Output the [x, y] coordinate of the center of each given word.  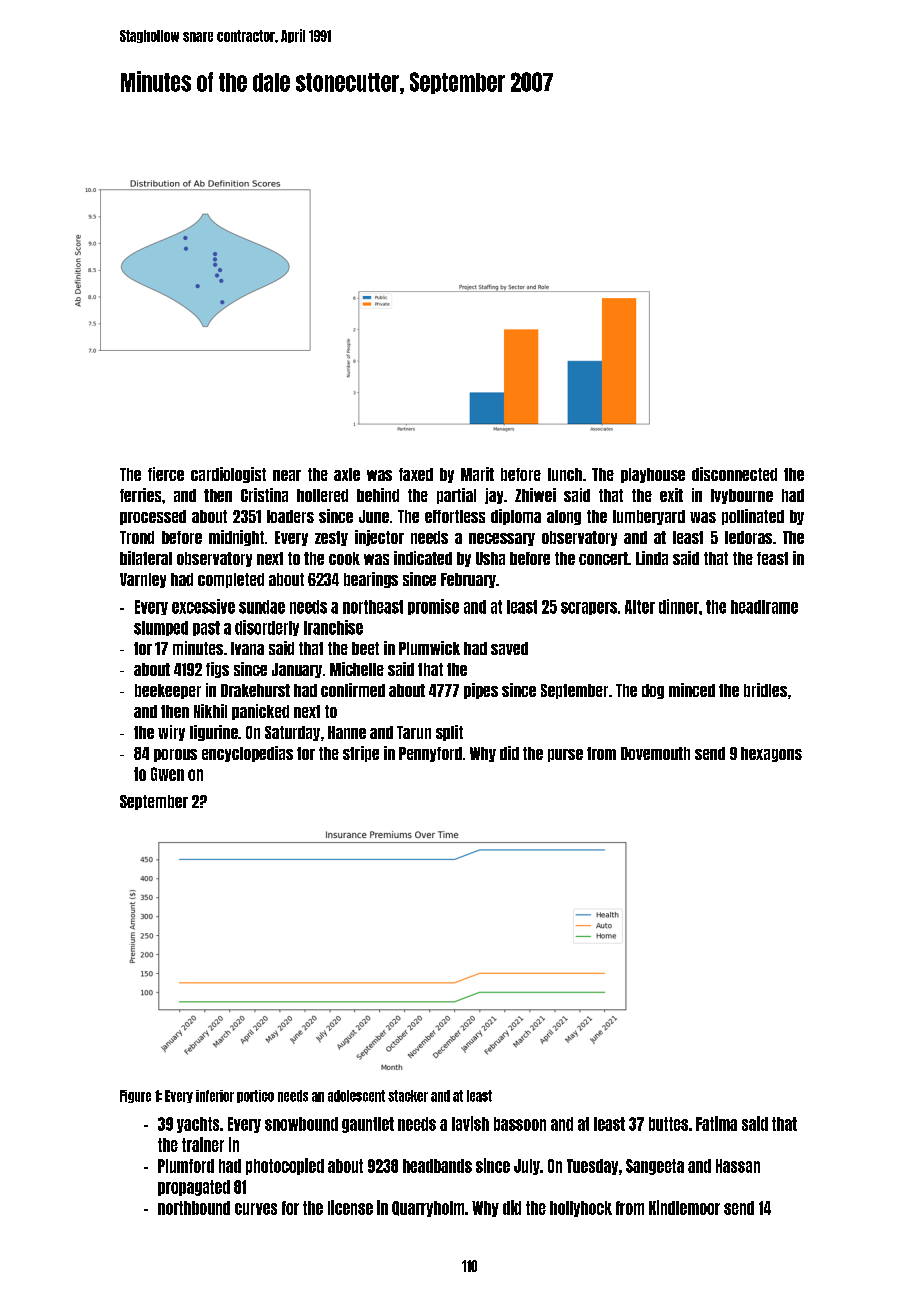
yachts [198, 1125]
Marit [477, 474]
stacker [408, 1096]
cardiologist [228, 475]
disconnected [734, 474]
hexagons [771, 754]
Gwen [167, 774]
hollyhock [581, 1209]
